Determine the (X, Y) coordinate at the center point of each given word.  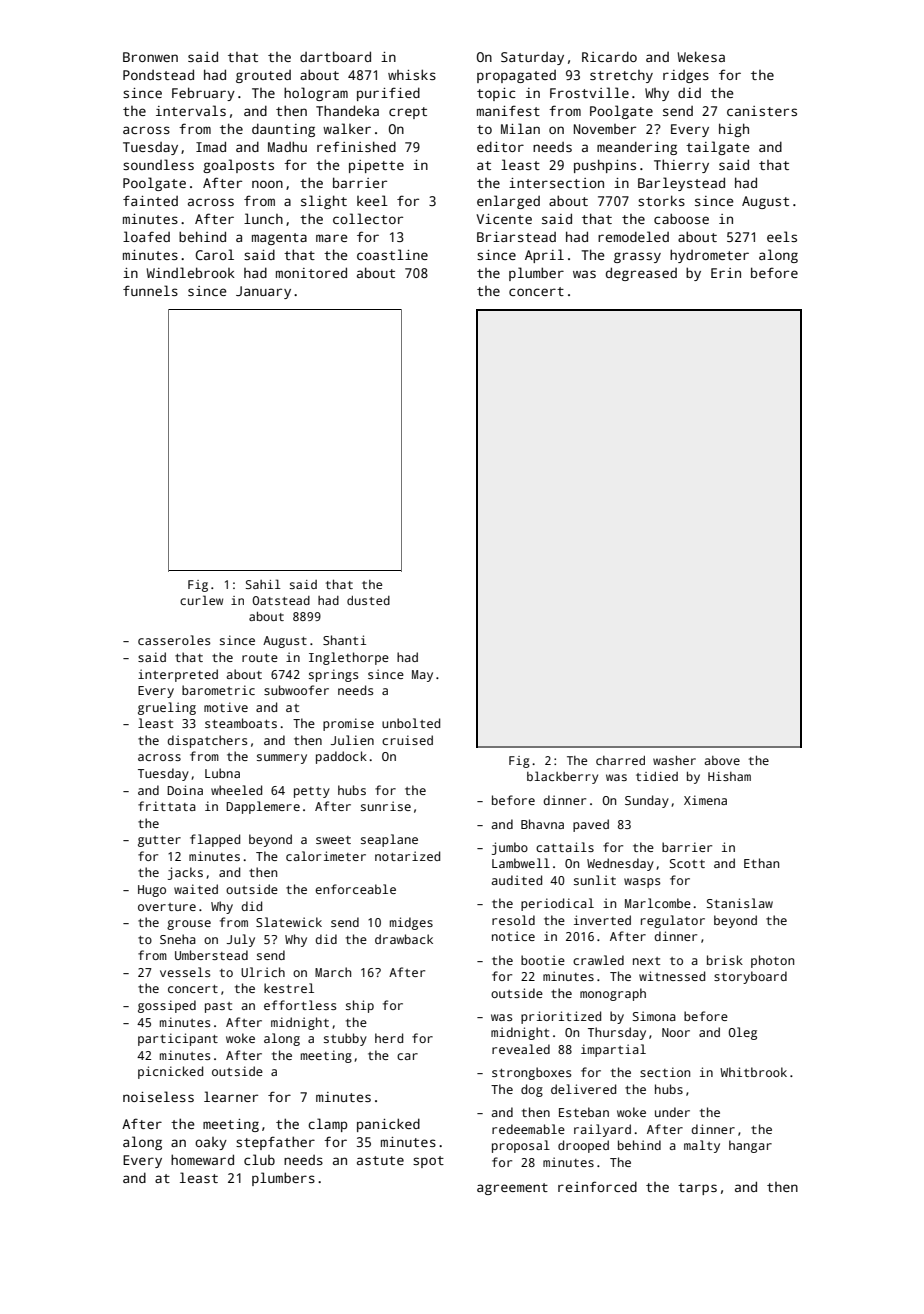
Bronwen (150, 57)
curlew (201, 600)
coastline (392, 254)
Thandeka (347, 110)
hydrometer (709, 256)
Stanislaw (740, 903)
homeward (202, 1159)
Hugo (152, 891)
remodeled (633, 236)
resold (513, 920)
